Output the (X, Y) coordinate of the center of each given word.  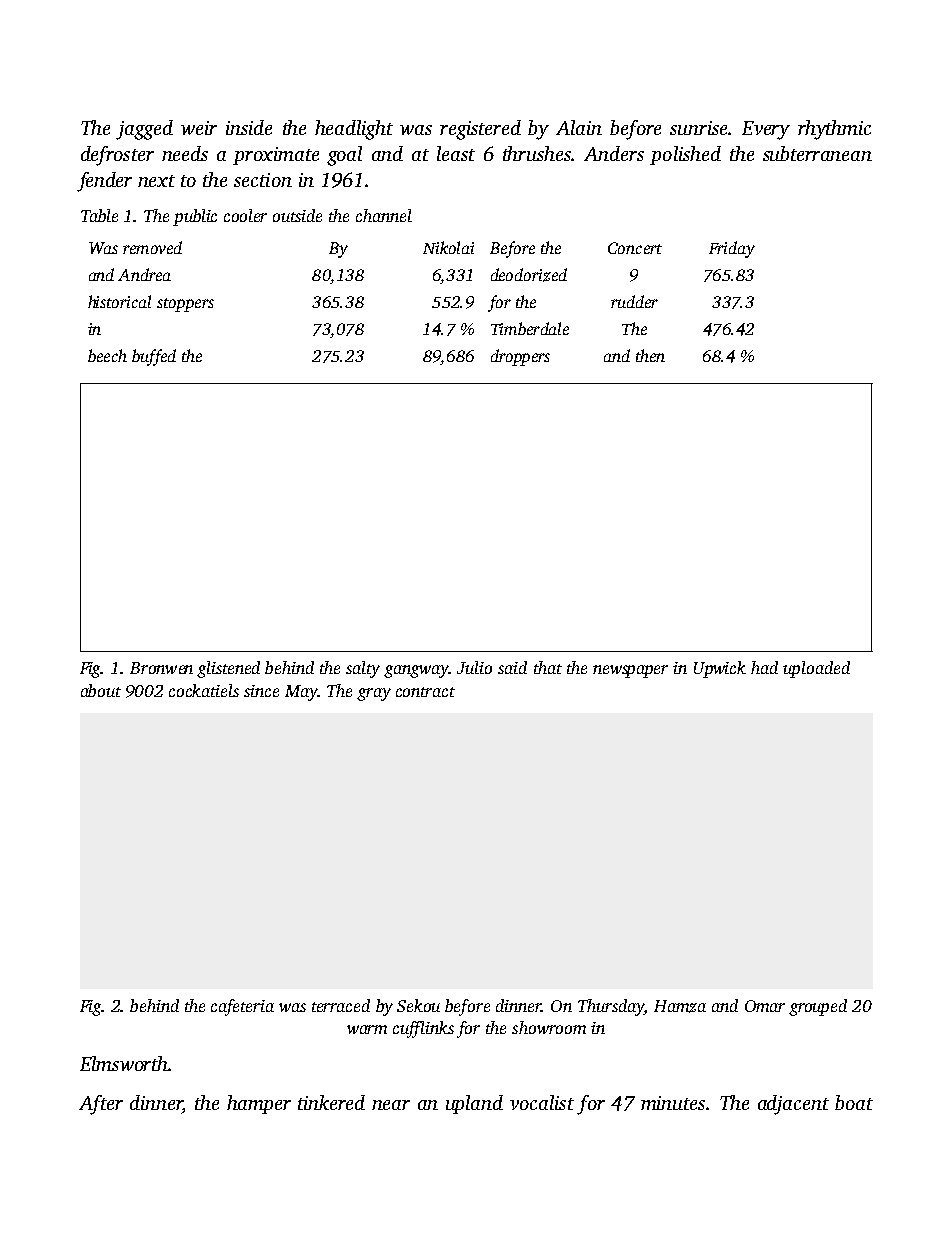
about (101, 690)
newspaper (630, 671)
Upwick (720, 669)
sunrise (698, 128)
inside (249, 127)
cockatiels (204, 690)
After (101, 1105)
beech (107, 355)
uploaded (816, 669)
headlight (354, 130)
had (764, 667)
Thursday (611, 1007)
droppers (520, 357)
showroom (549, 1027)
